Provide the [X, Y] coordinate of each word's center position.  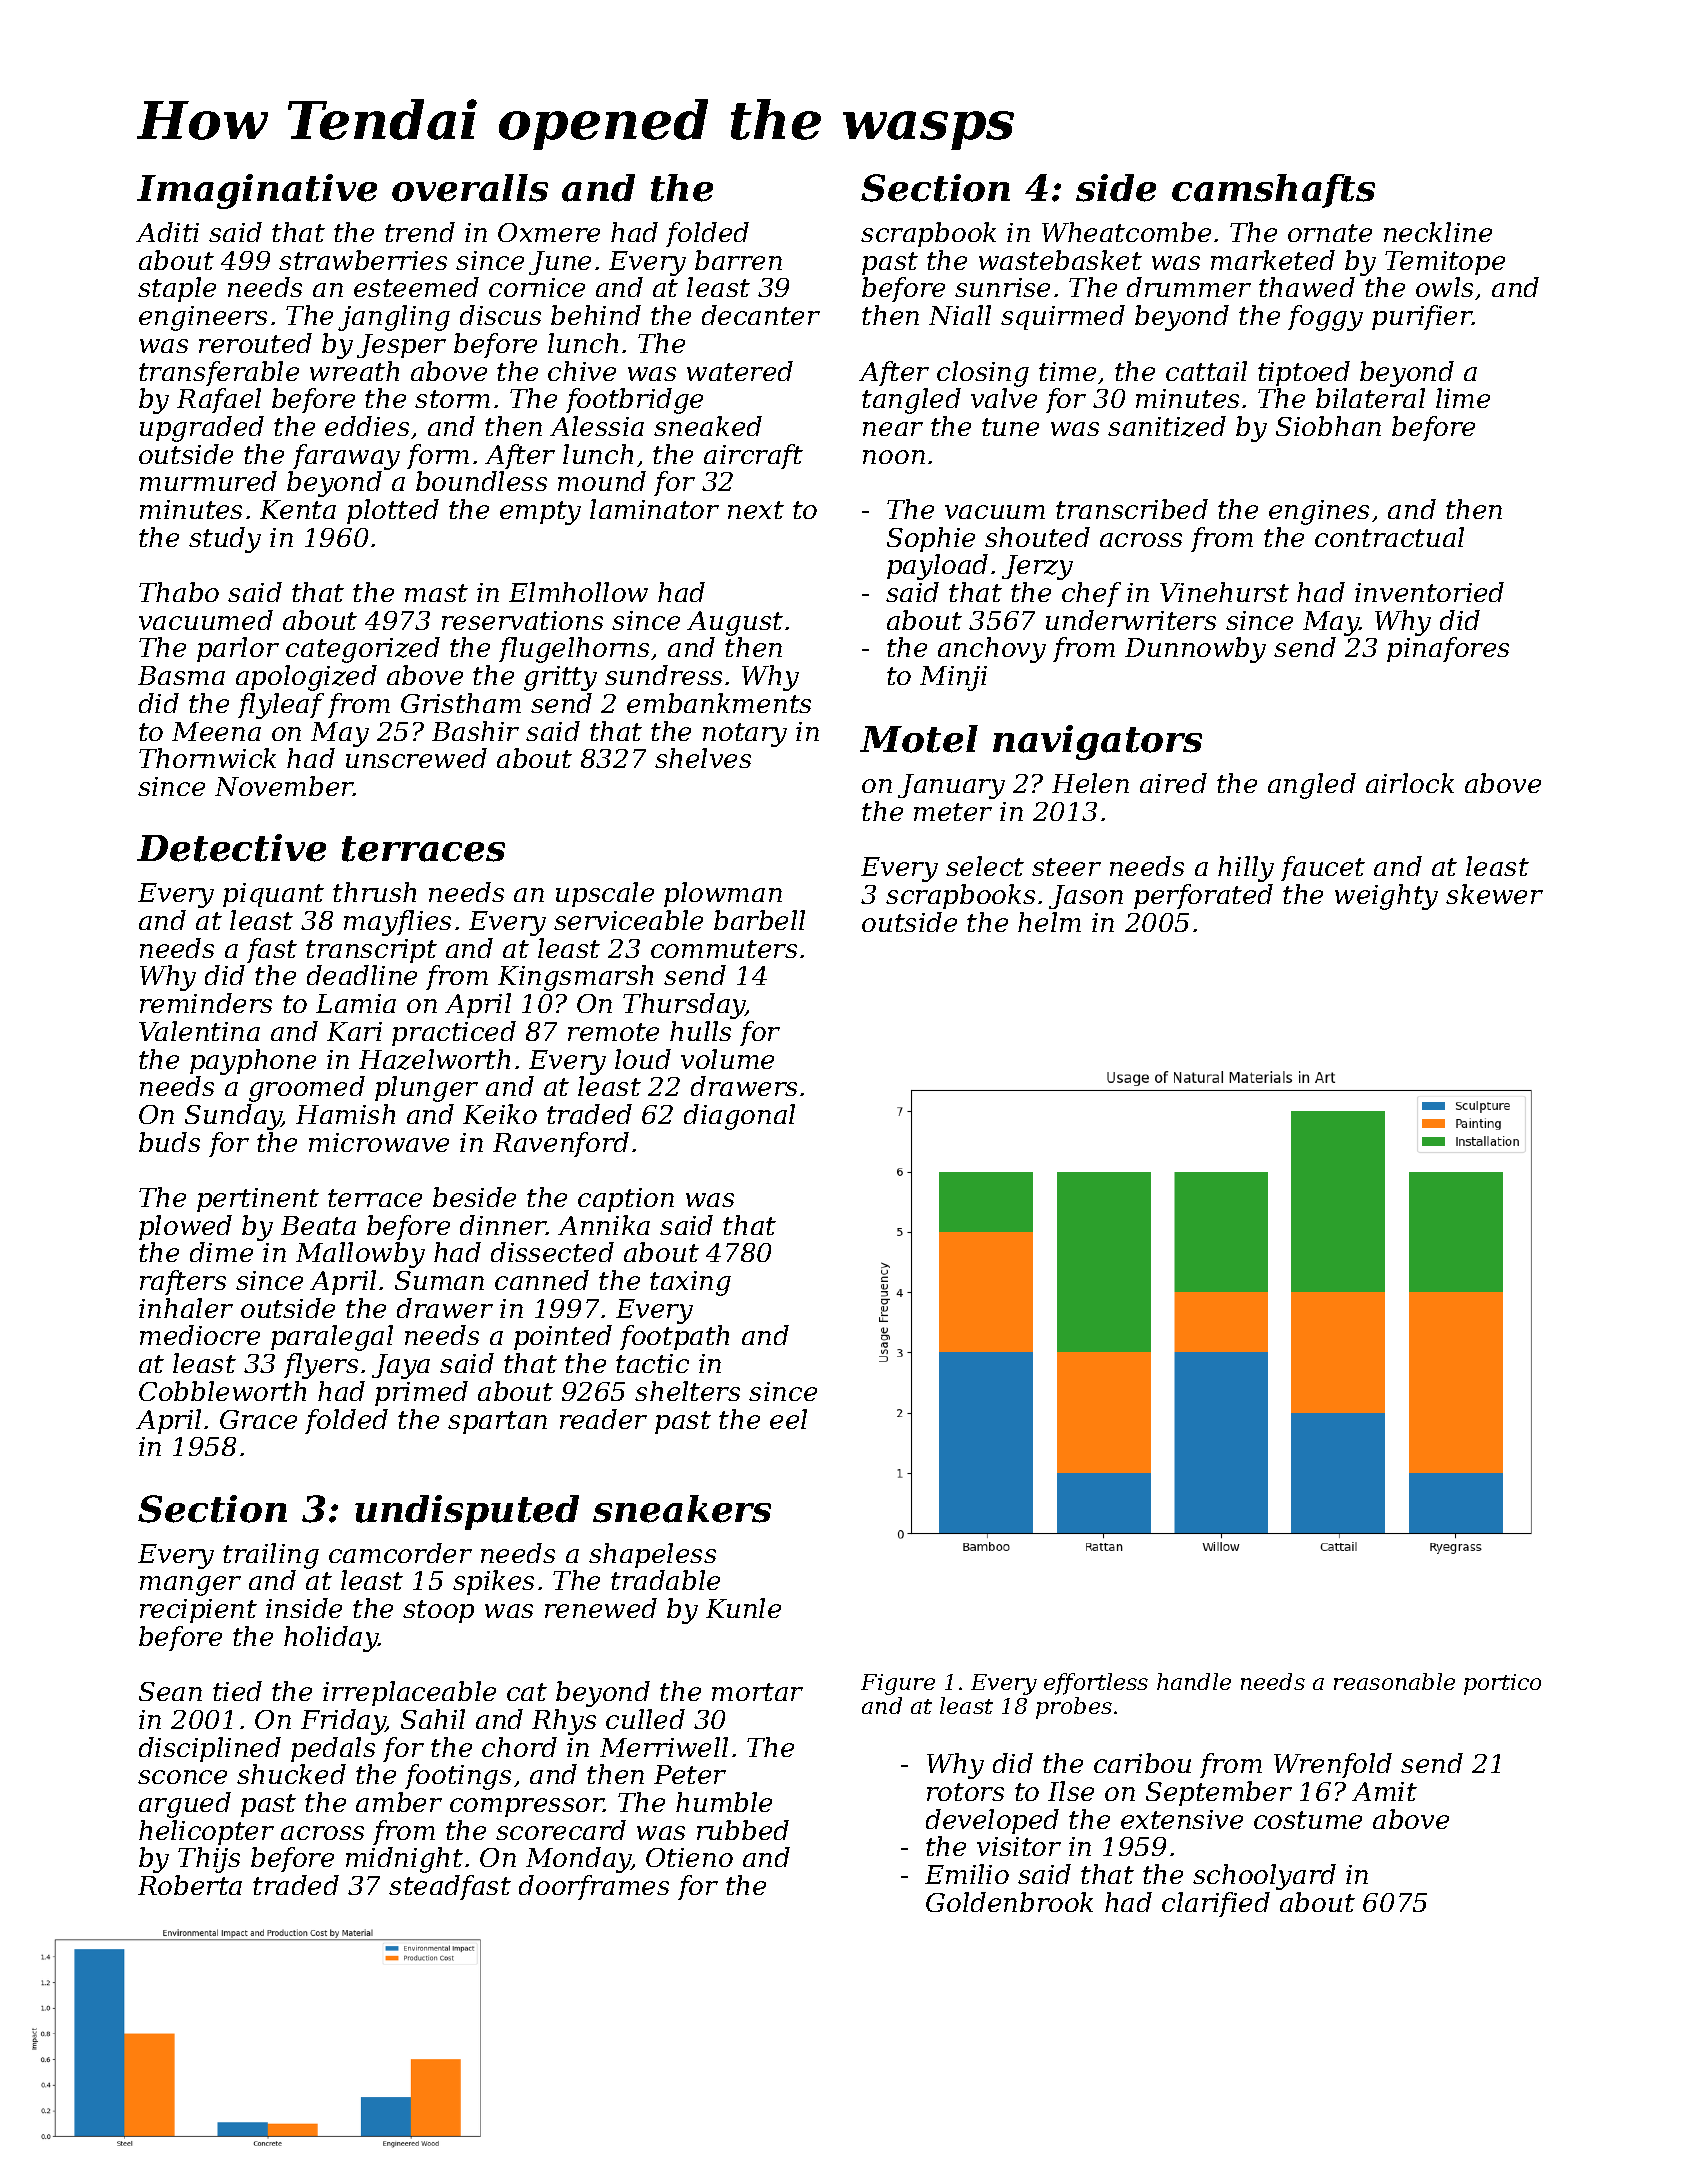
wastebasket [1060, 260]
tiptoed [1304, 373]
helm [1049, 922]
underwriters [1131, 620]
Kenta [298, 509]
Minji [953, 678]
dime [221, 1252]
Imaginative [257, 191]
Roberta [190, 1885]
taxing [690, 1283]
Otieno [689, 1857]
